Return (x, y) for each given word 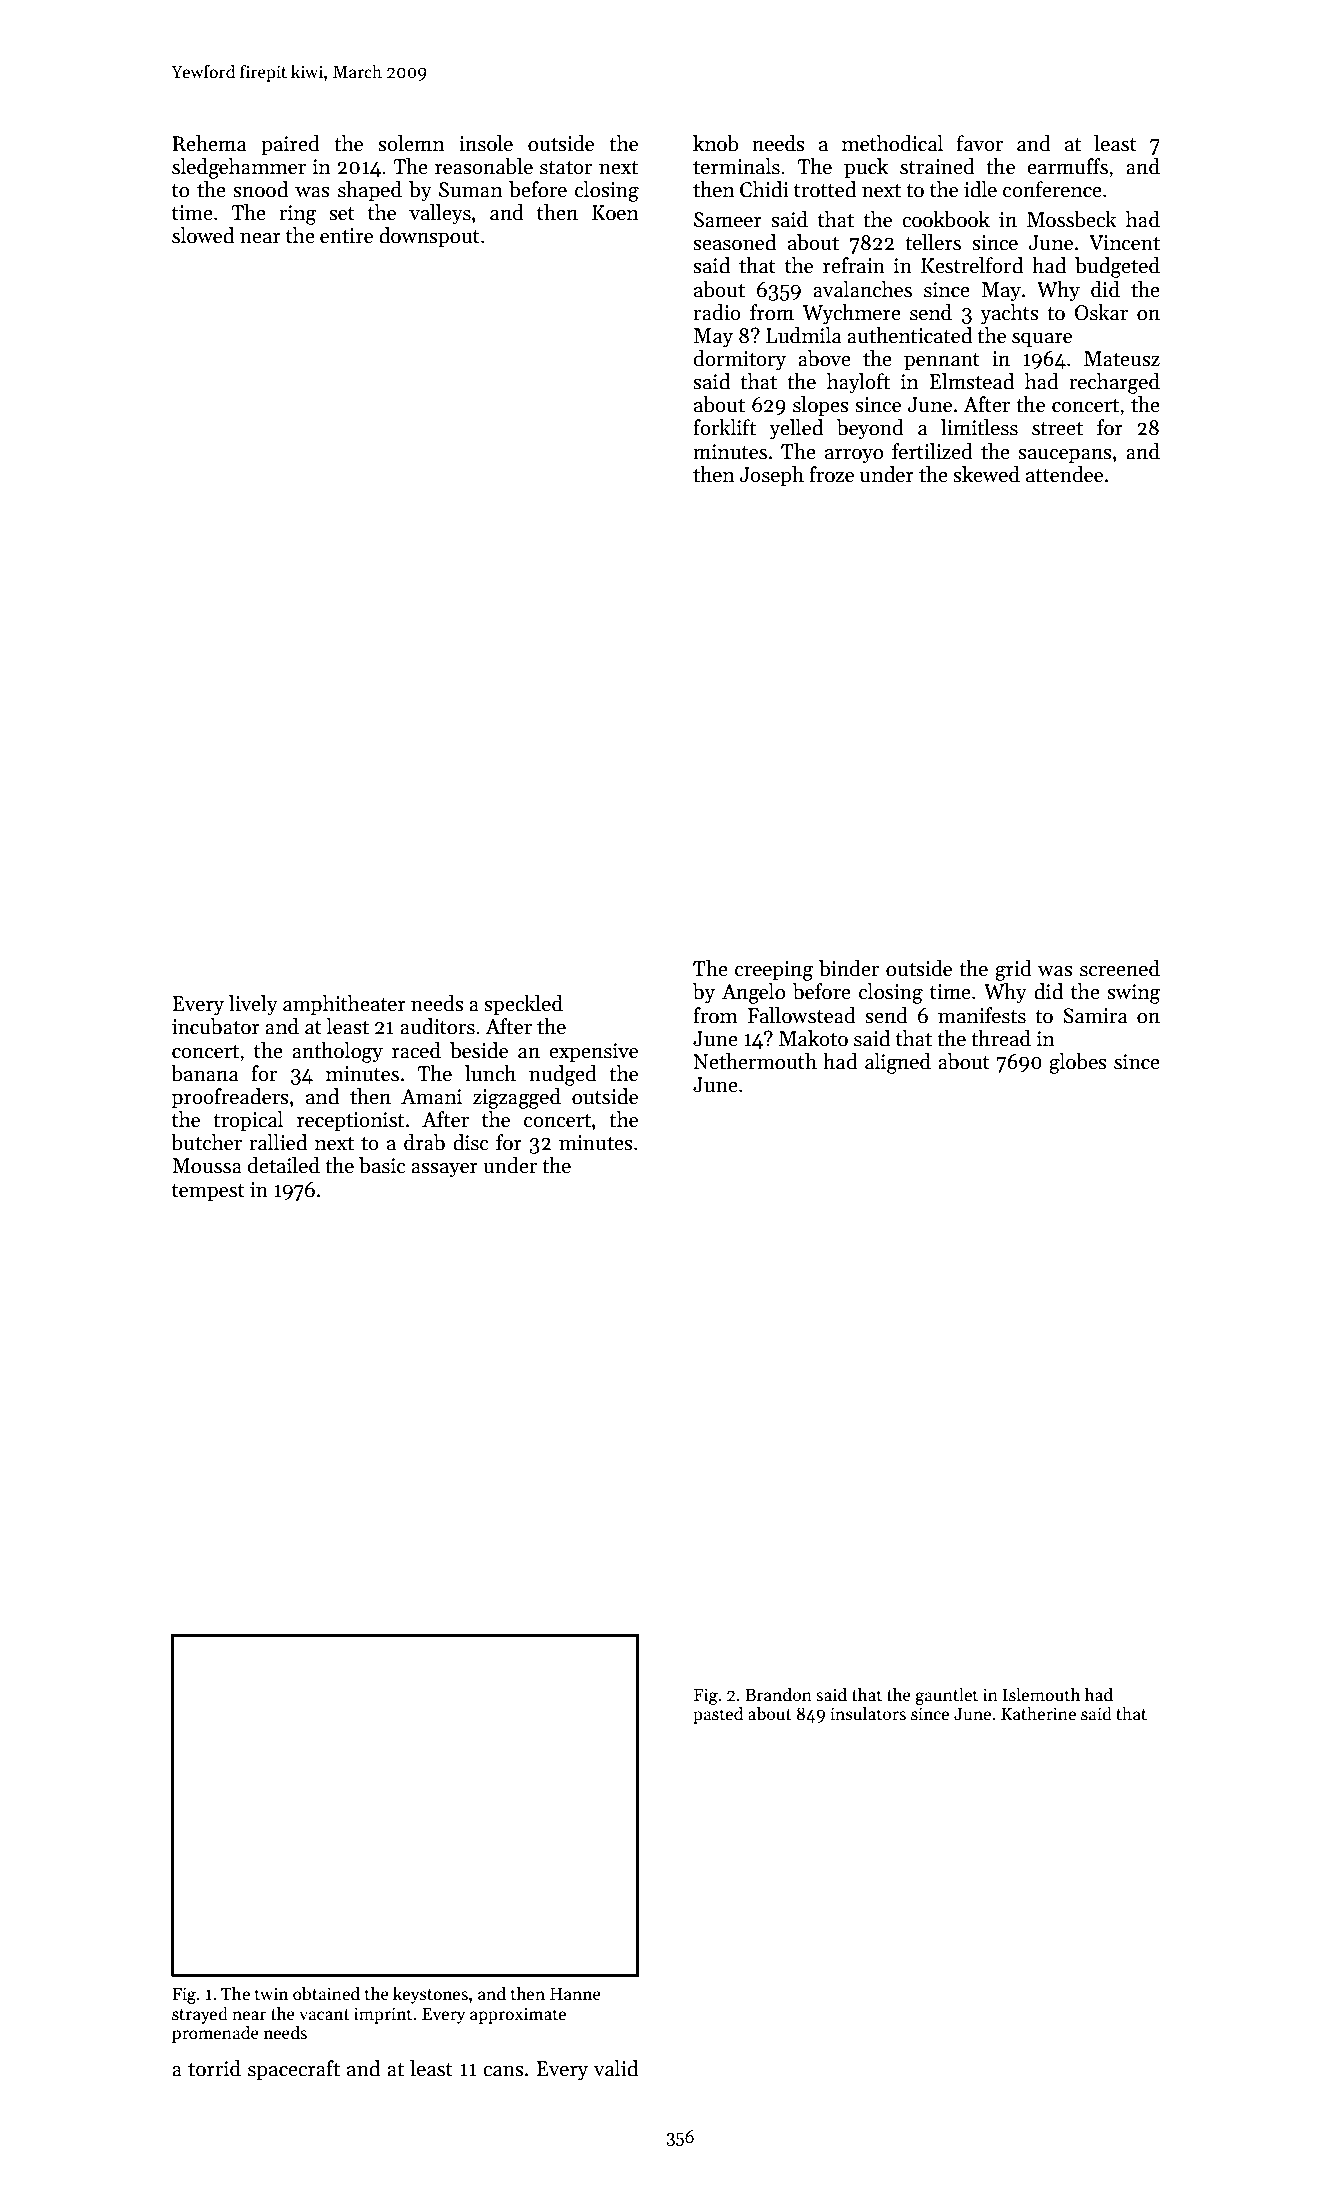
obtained (326, 1993)
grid (1013, 970)
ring (298, 215)
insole (486, 143)
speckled (523, 1005)
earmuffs (1067, 166)
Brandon (778, 1694)
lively (253, 1005)
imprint (383, 2015)
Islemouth (1041, 1694)
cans (503, 2071)
